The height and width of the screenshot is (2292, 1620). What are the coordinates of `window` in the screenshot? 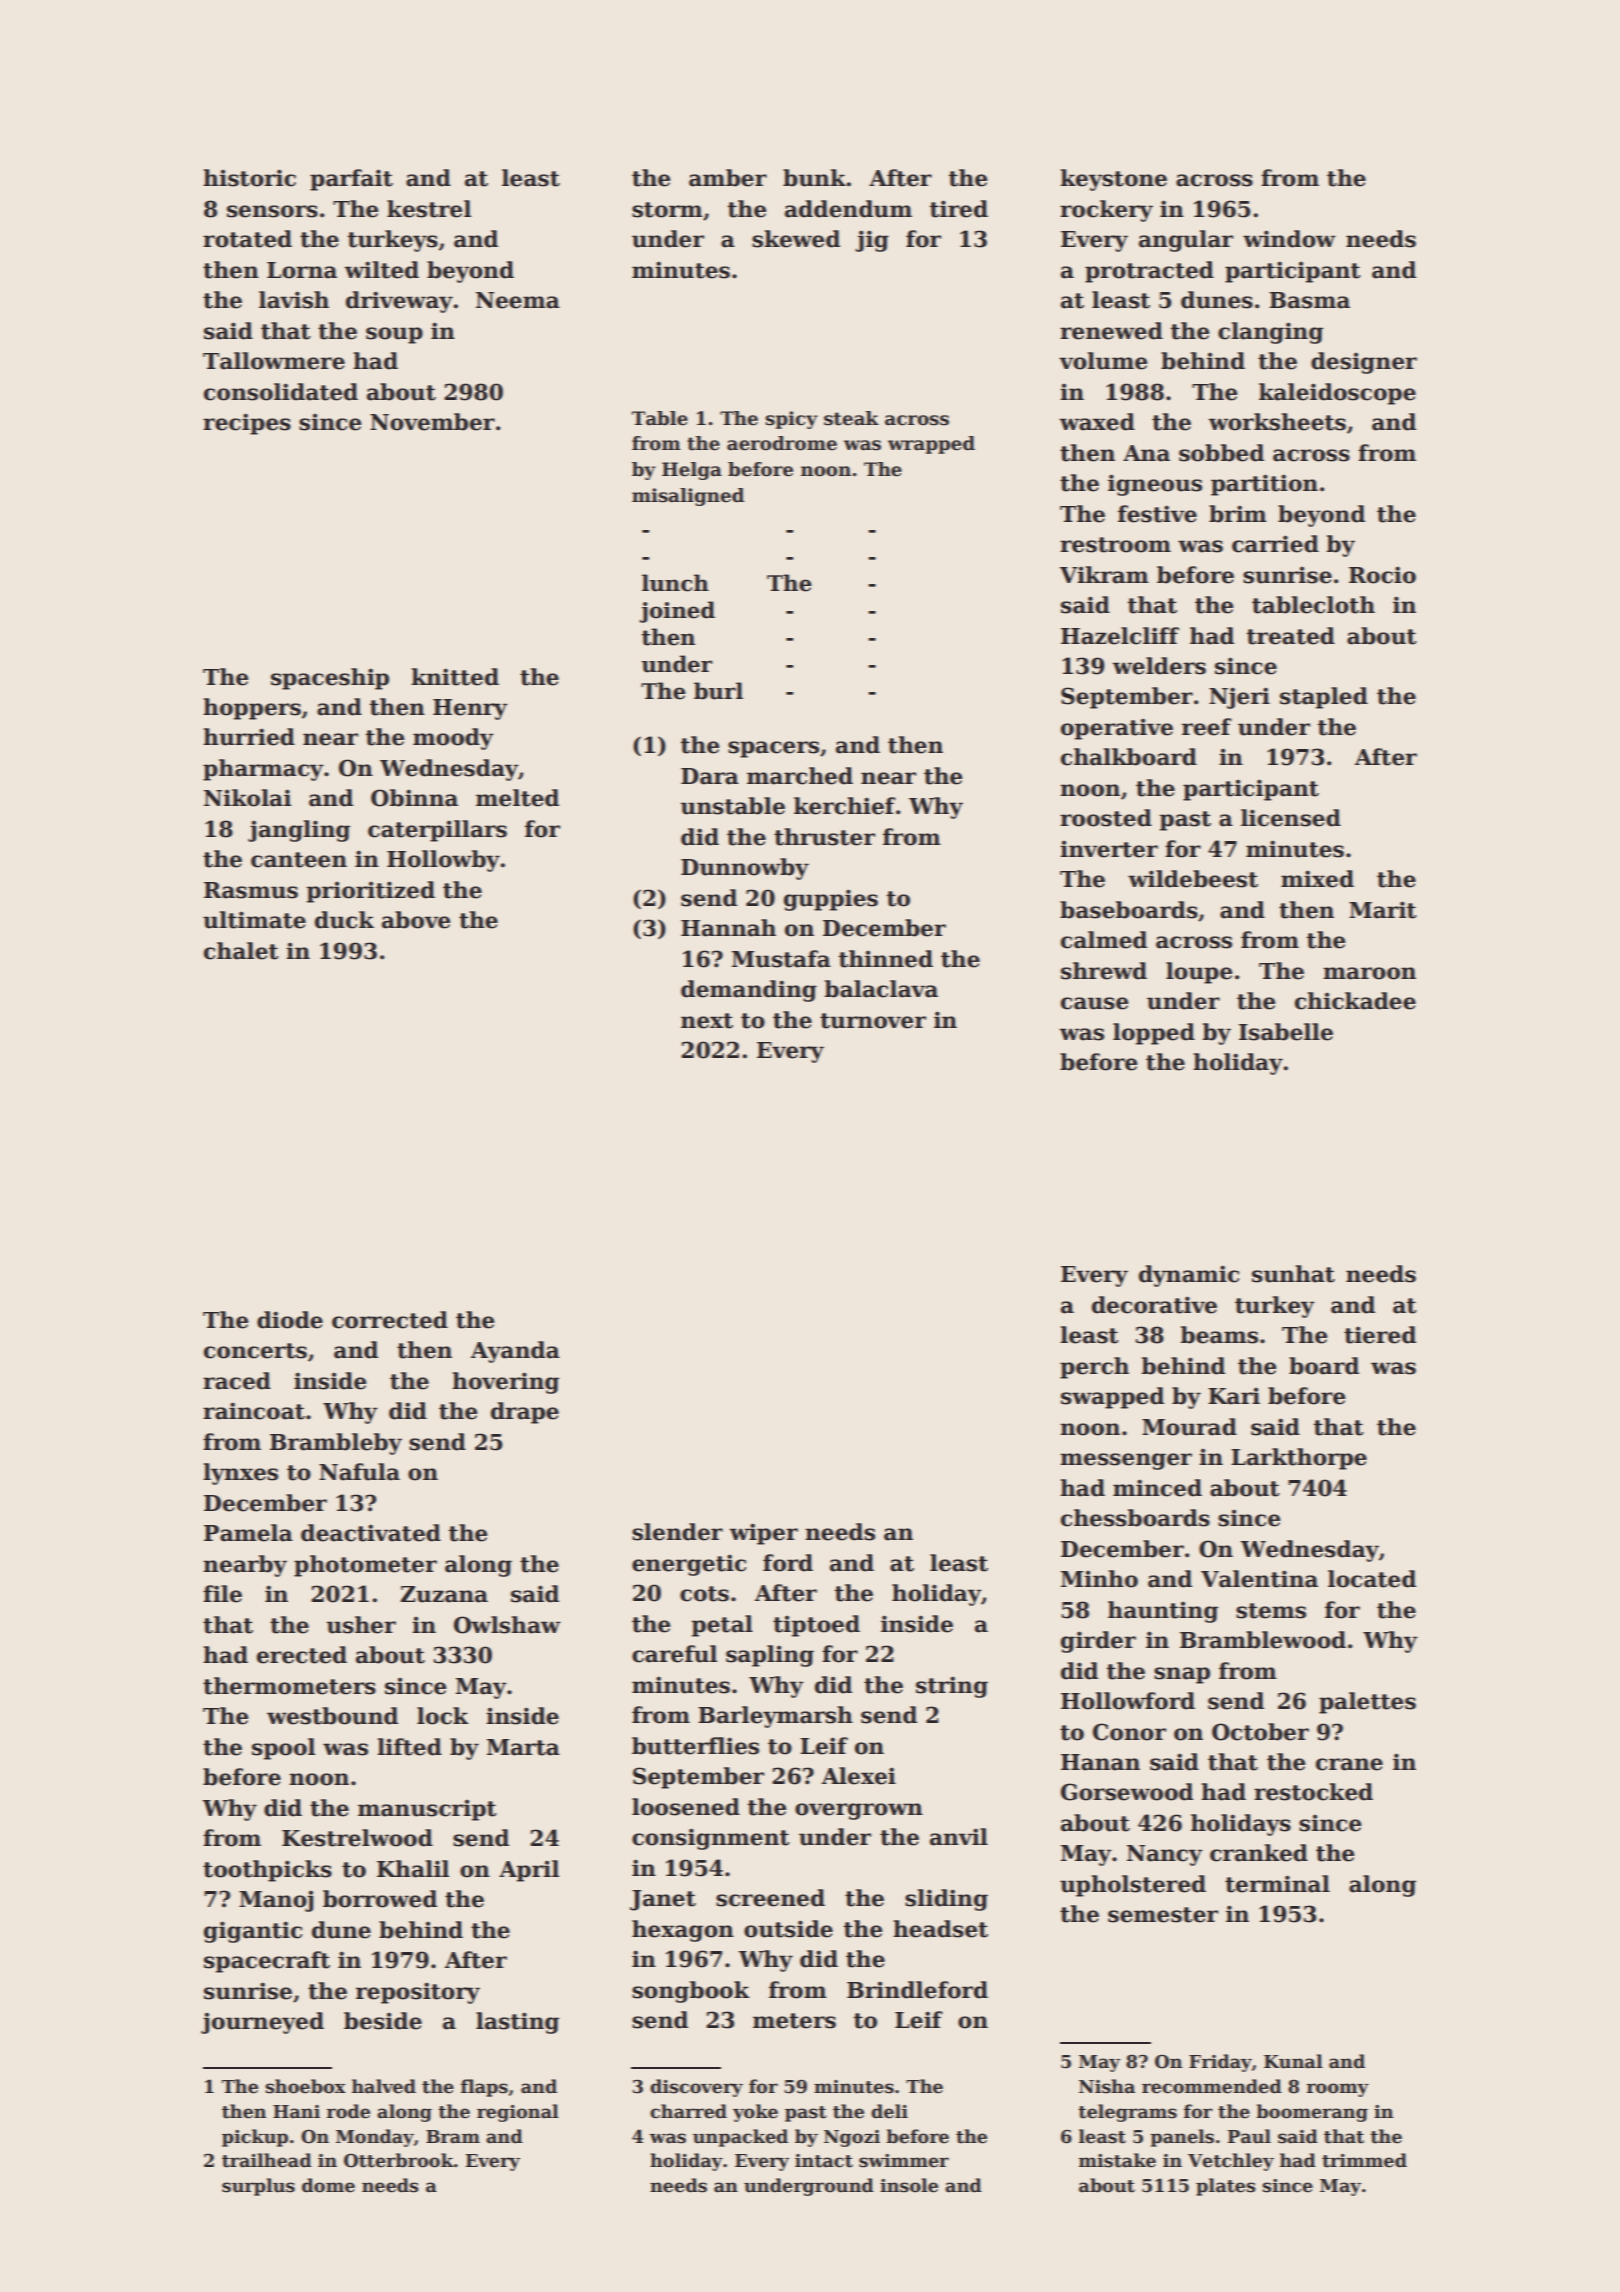 It's located at (1289, 239).
